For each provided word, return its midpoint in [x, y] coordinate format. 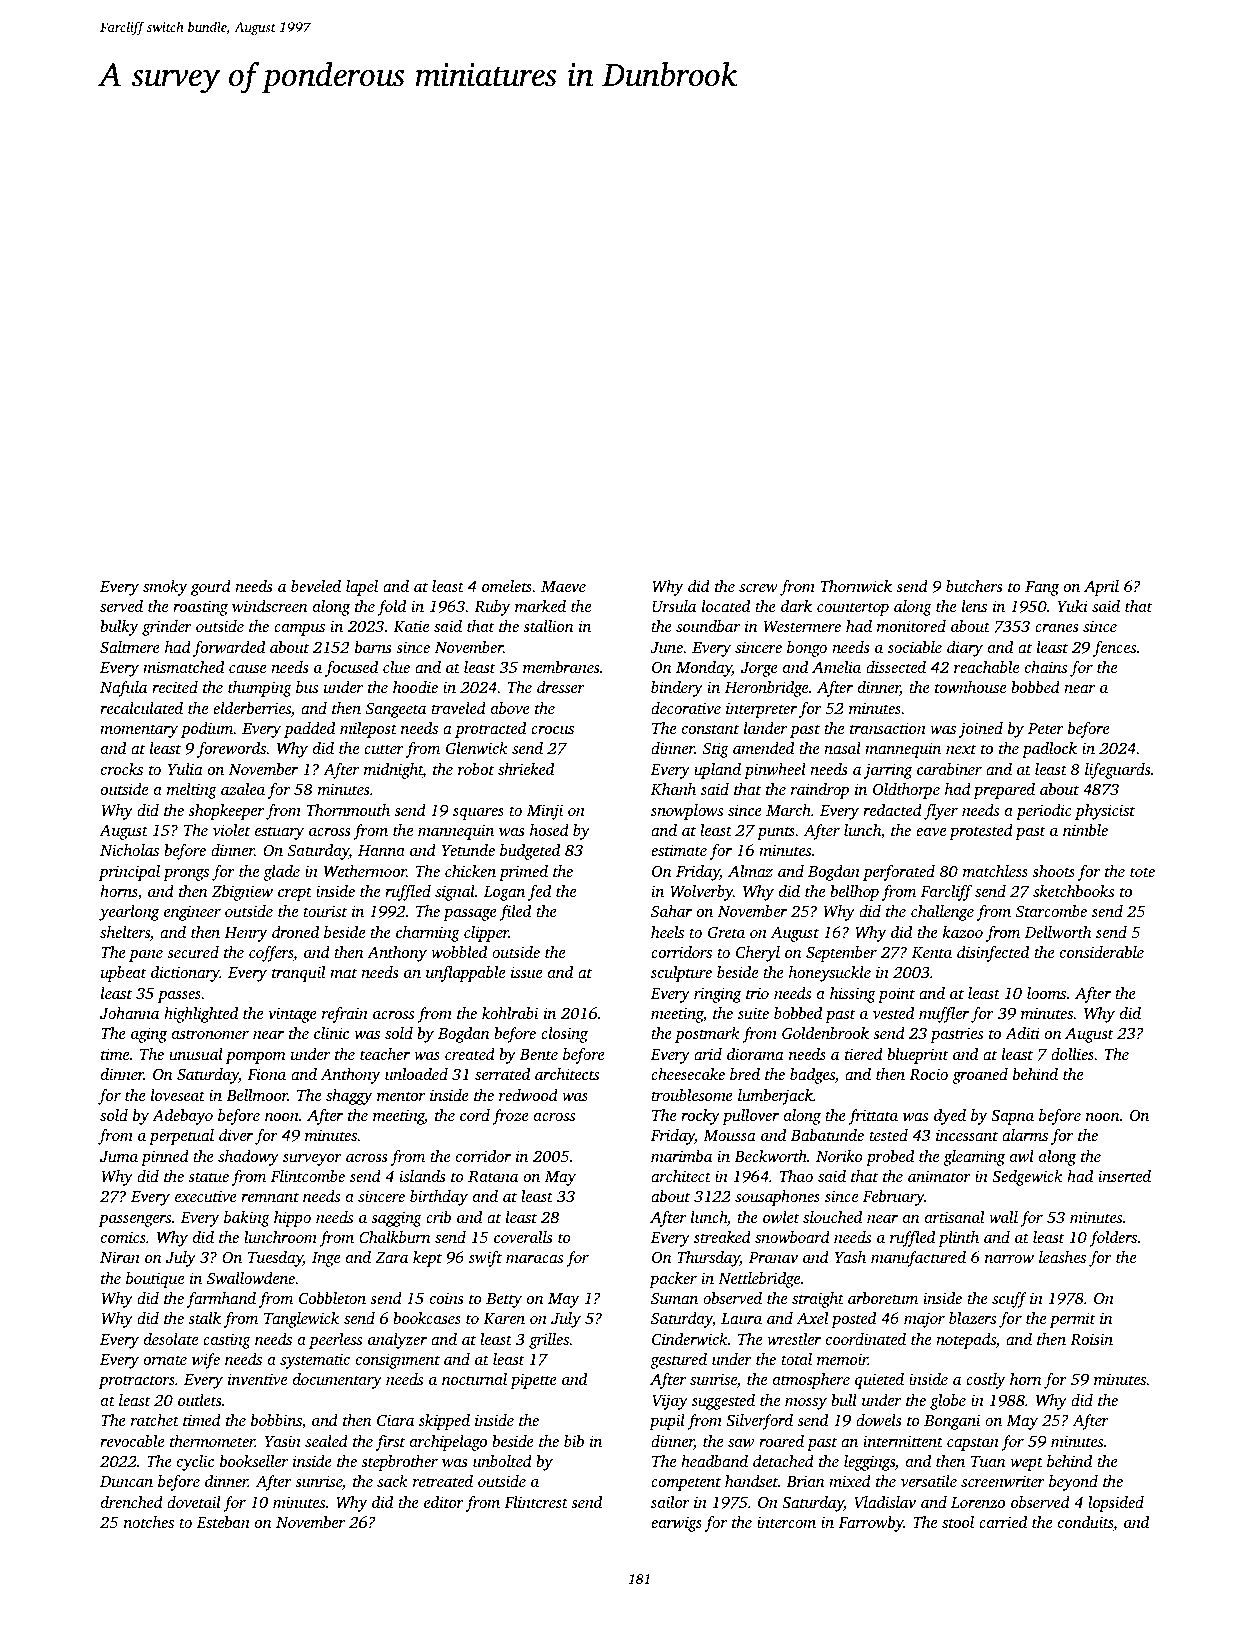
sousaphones [777, 1198]
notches [149, 1522]
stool [958, 1522]
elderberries [252, 708]
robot [476, 769]
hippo [292, 1219]
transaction [888, 728]
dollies [1072, 1054]
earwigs [676, 1524]
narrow [1009, 1259]
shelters [125, 932]
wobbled [459, 952]
